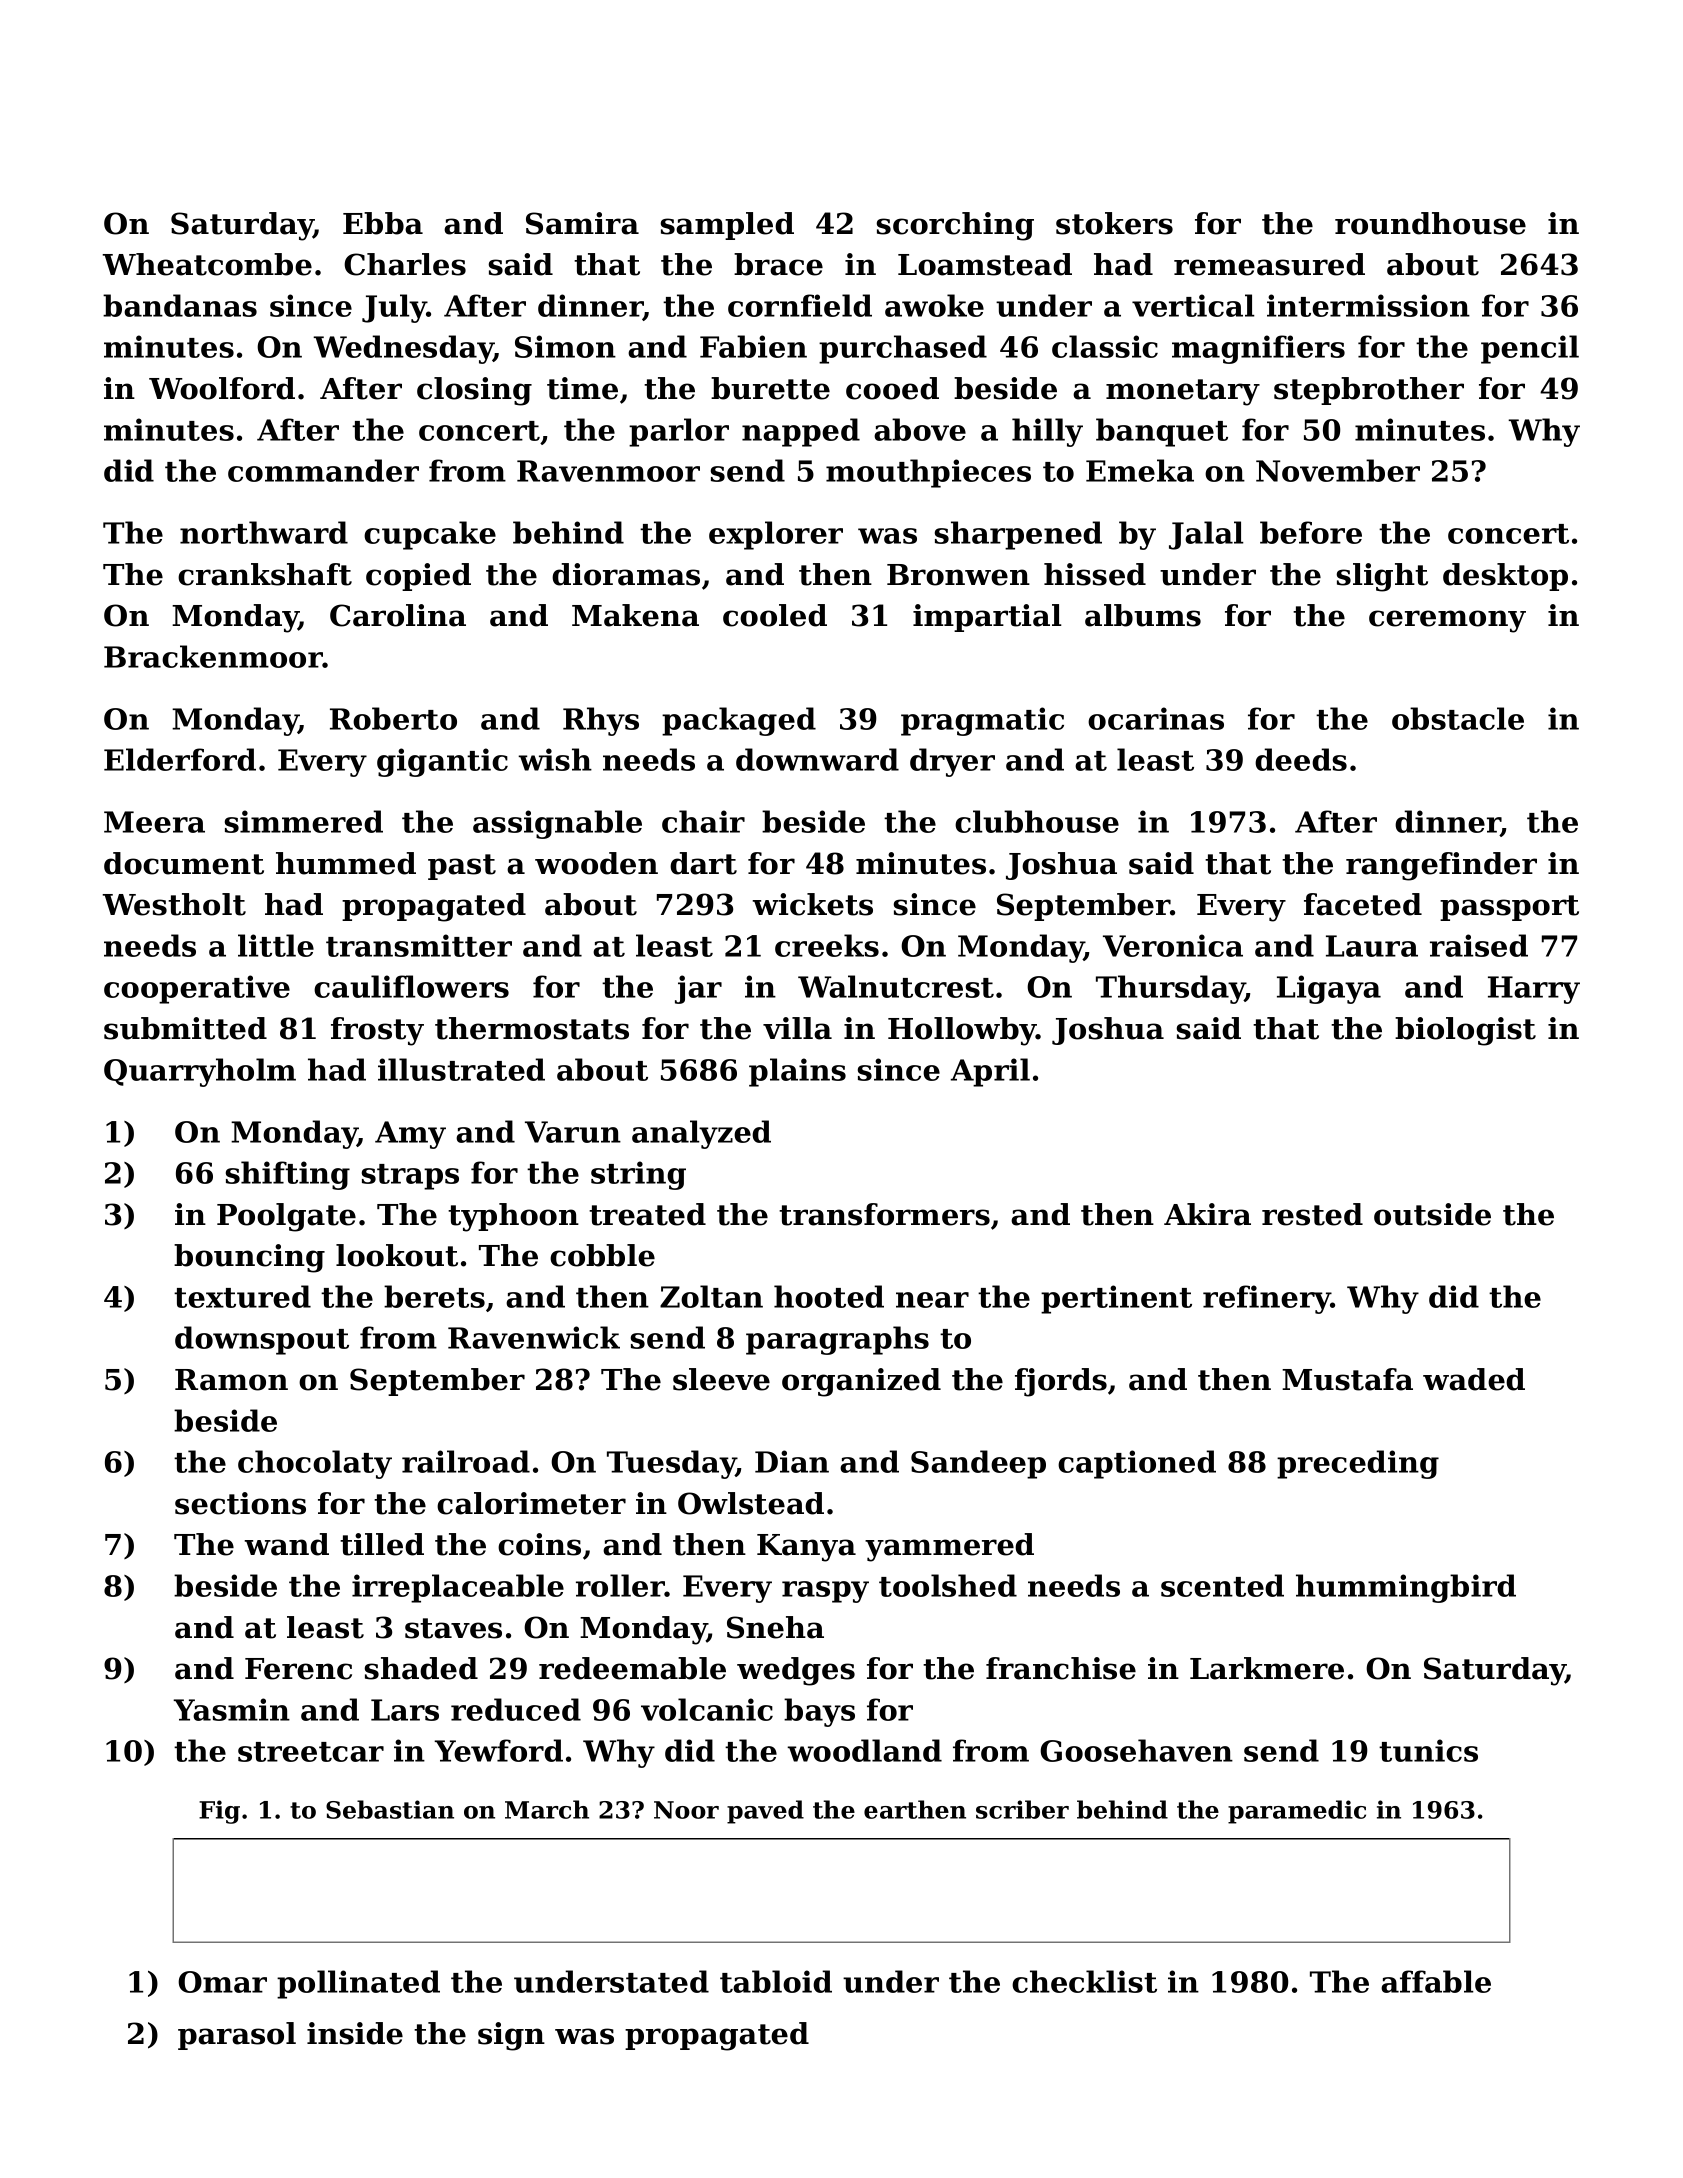  I want to click on parasol, so click(237, 2036).
